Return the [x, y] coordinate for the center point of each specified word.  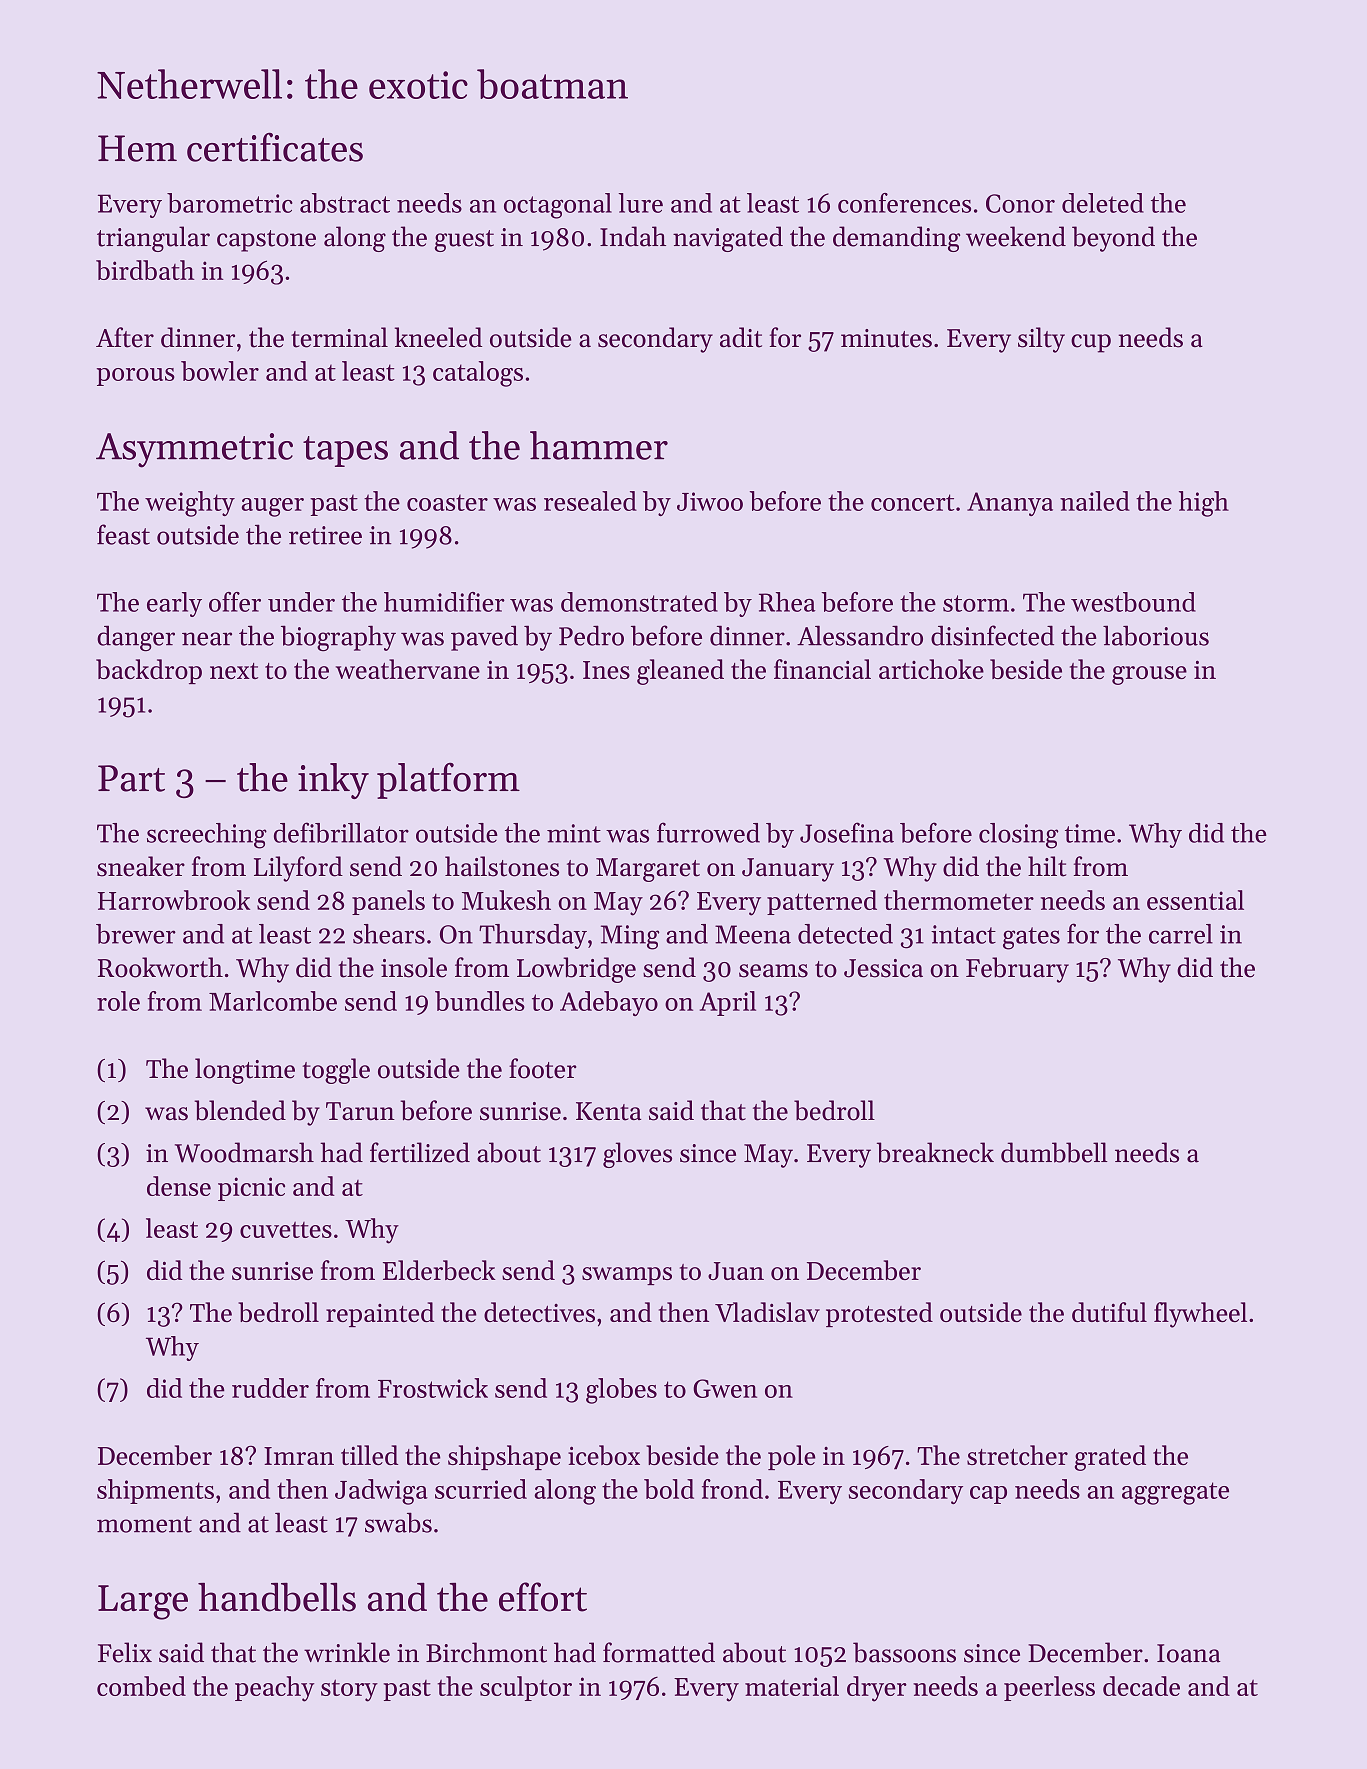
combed [141, 1686]
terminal [339, 337]
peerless [1049, 1688]
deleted [1103, 203]
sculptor [526, 1688]
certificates [275, 147]
